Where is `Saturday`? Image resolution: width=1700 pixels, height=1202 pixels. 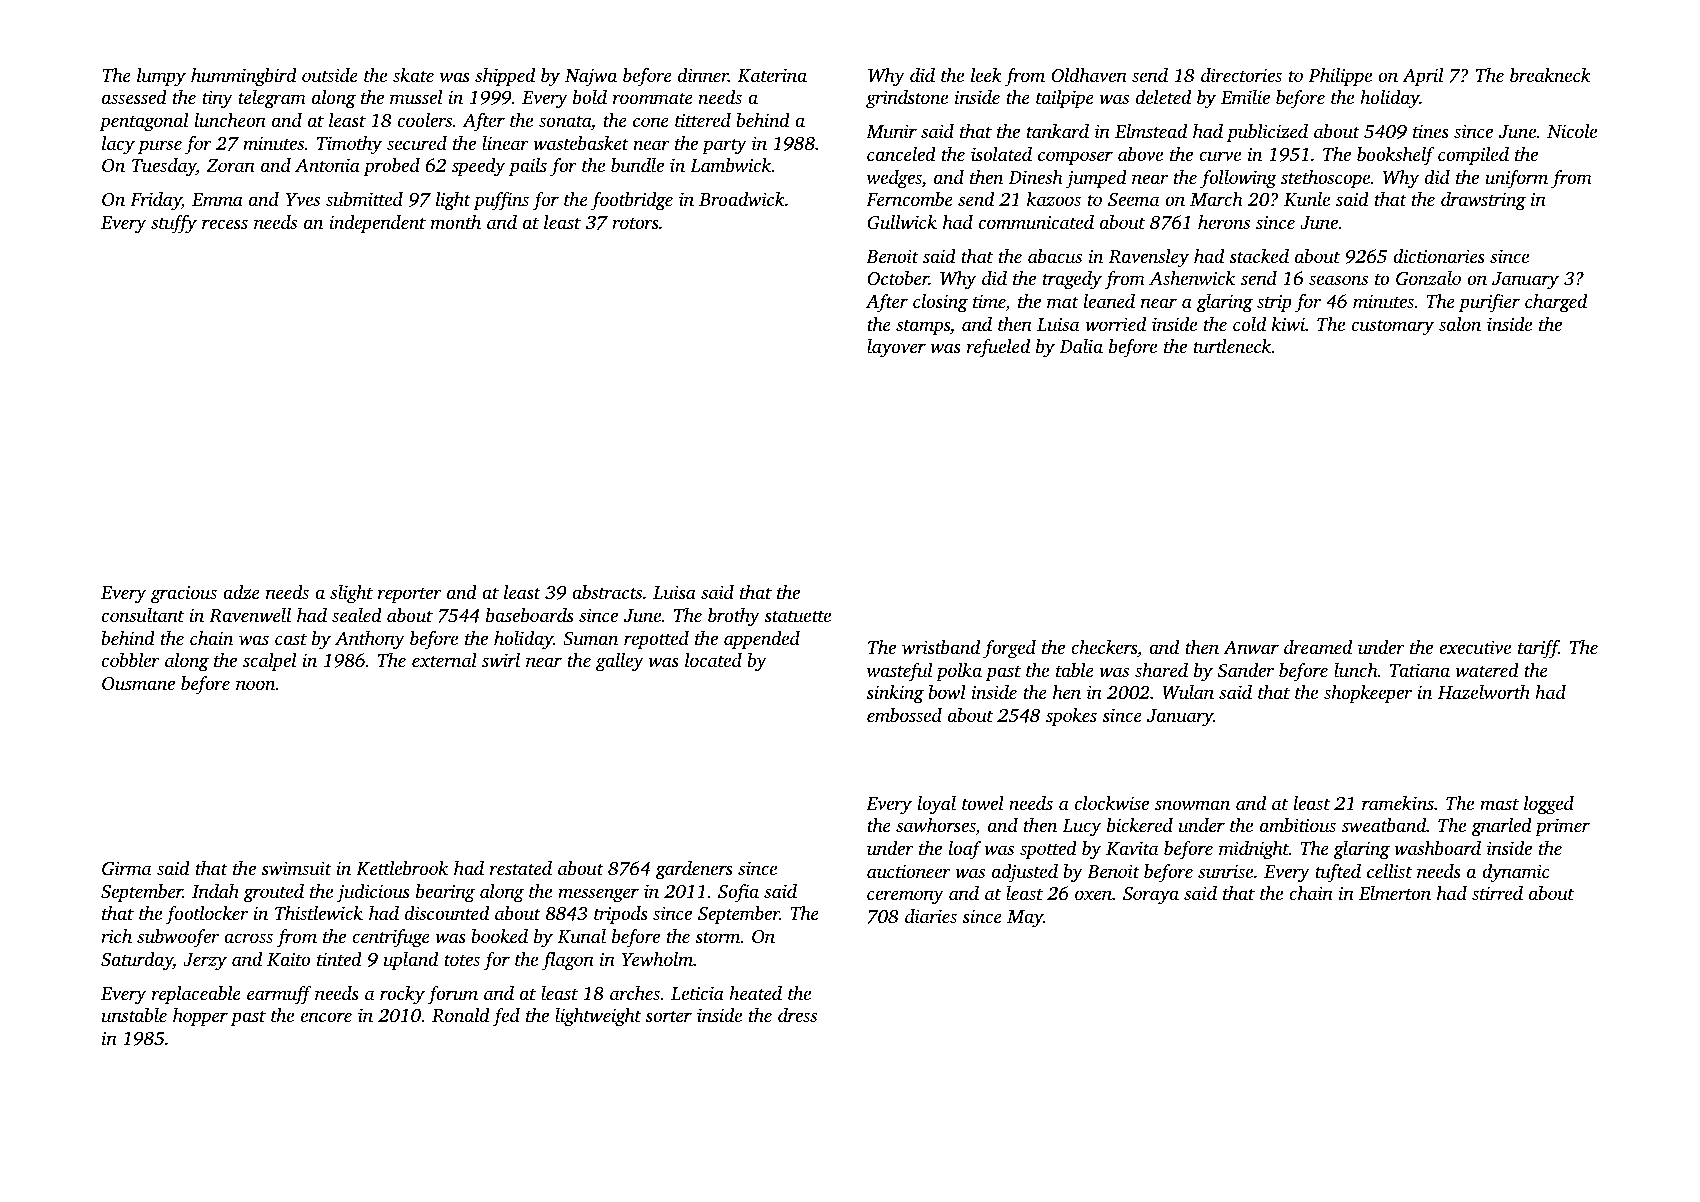 Saturday is located at coordinates (137, 961).
